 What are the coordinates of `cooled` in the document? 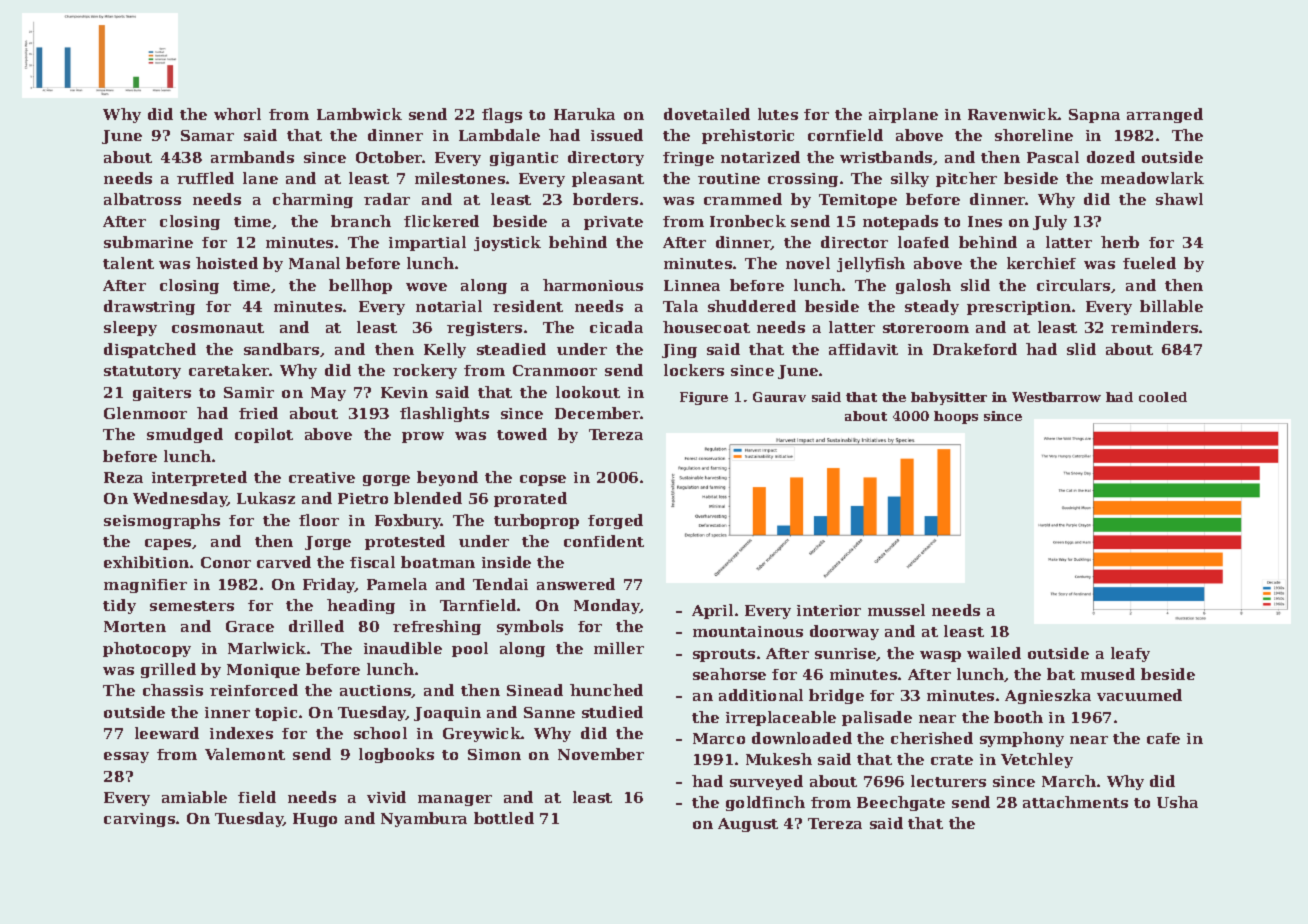 It's located at (1163, 397).
